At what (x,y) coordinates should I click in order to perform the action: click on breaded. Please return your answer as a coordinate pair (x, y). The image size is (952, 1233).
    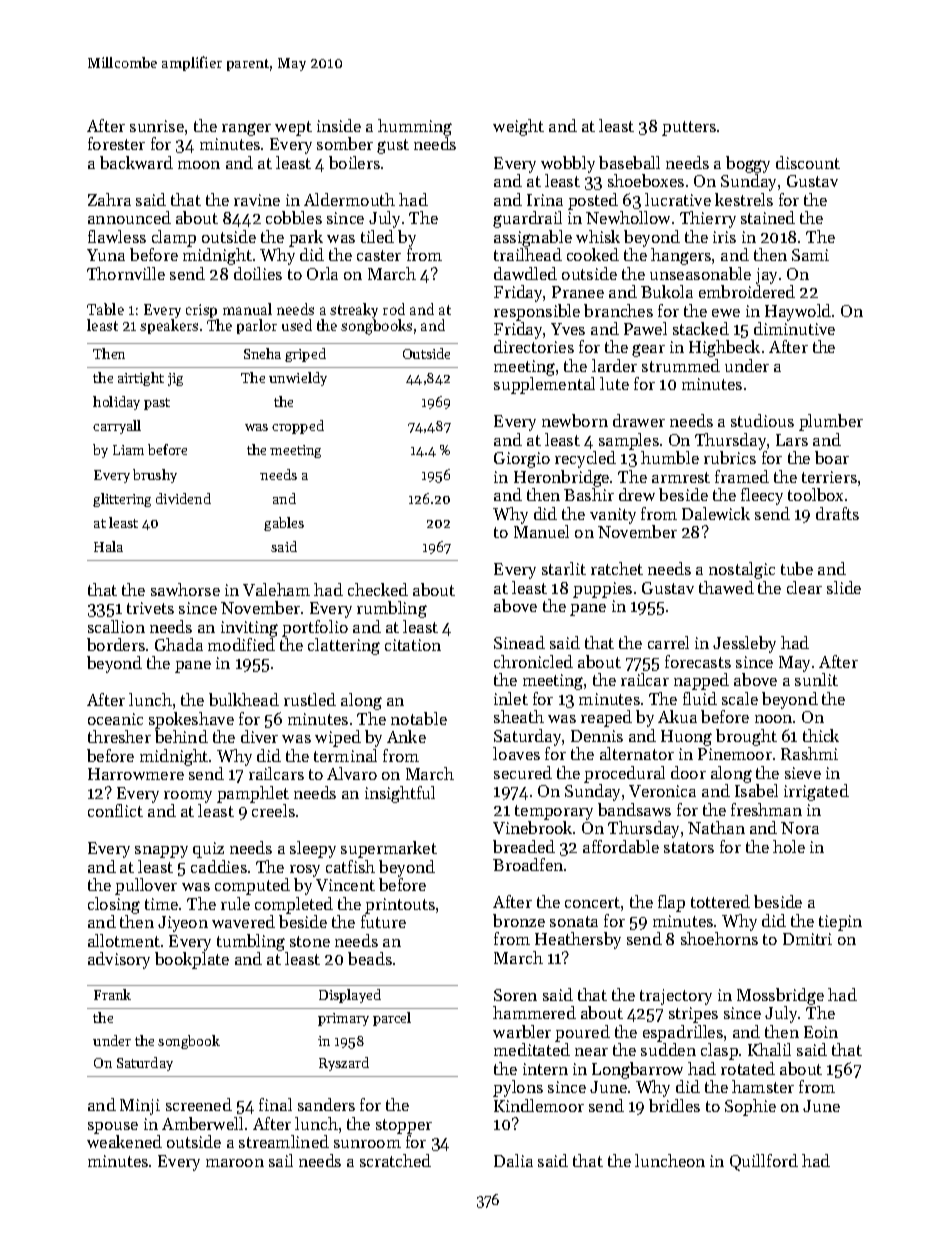
    Looking at the image, I should click on (524, 846).
